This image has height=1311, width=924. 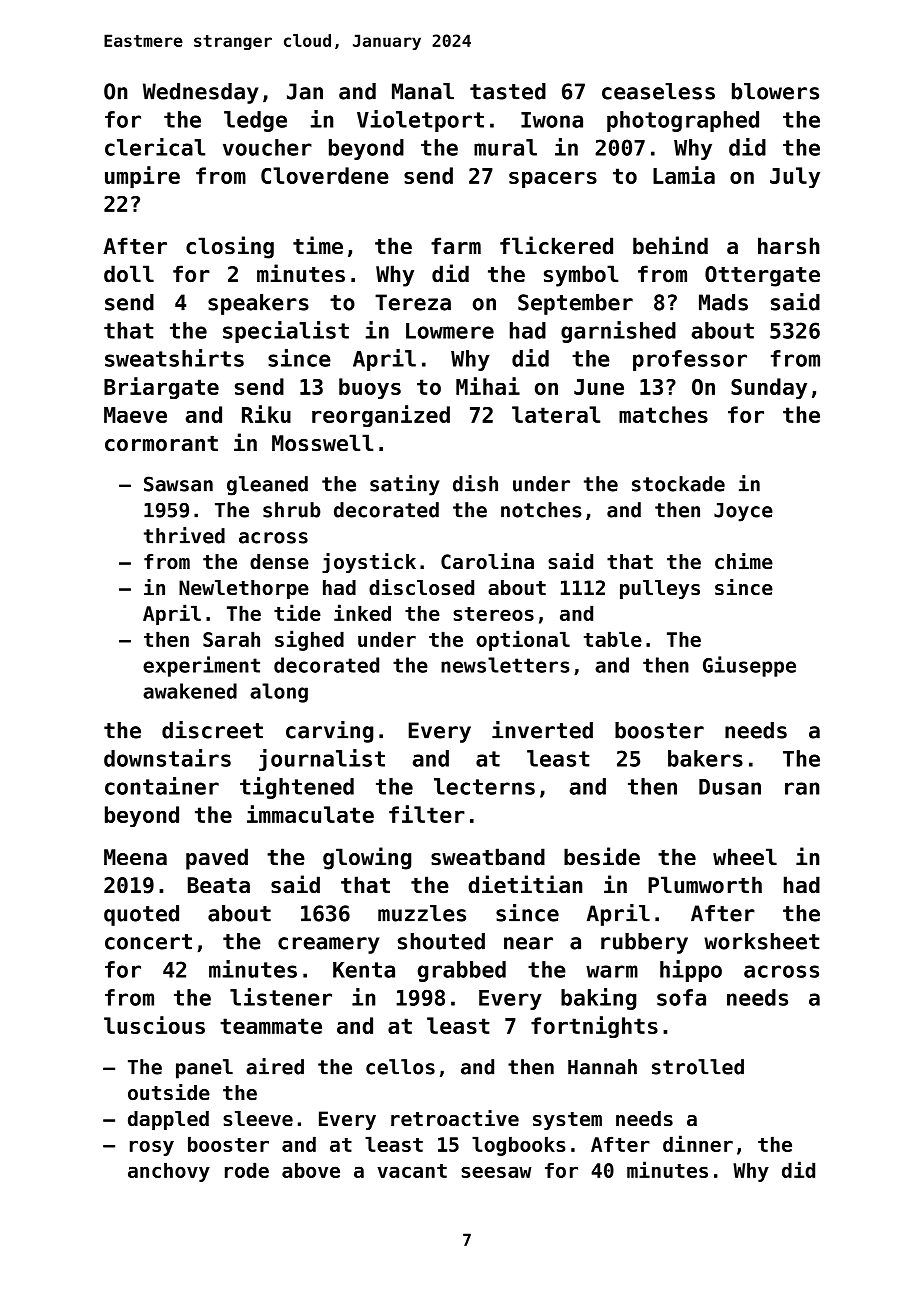 What do you see at coordinates (541, 510) in the image?
I see `notches` at bounding box center [541, 510].
